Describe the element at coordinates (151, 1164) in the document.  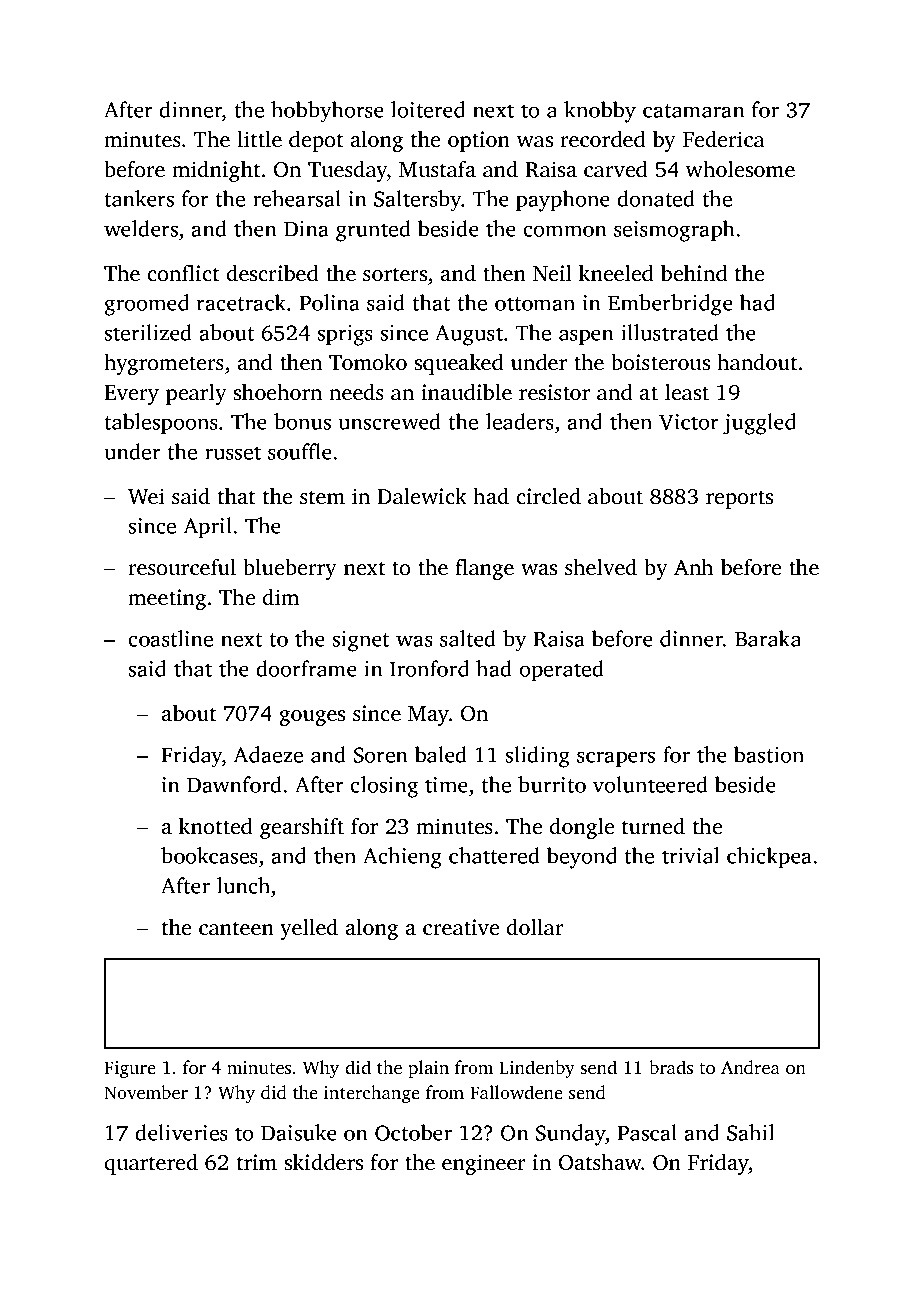
I see `quartered` at that location.
